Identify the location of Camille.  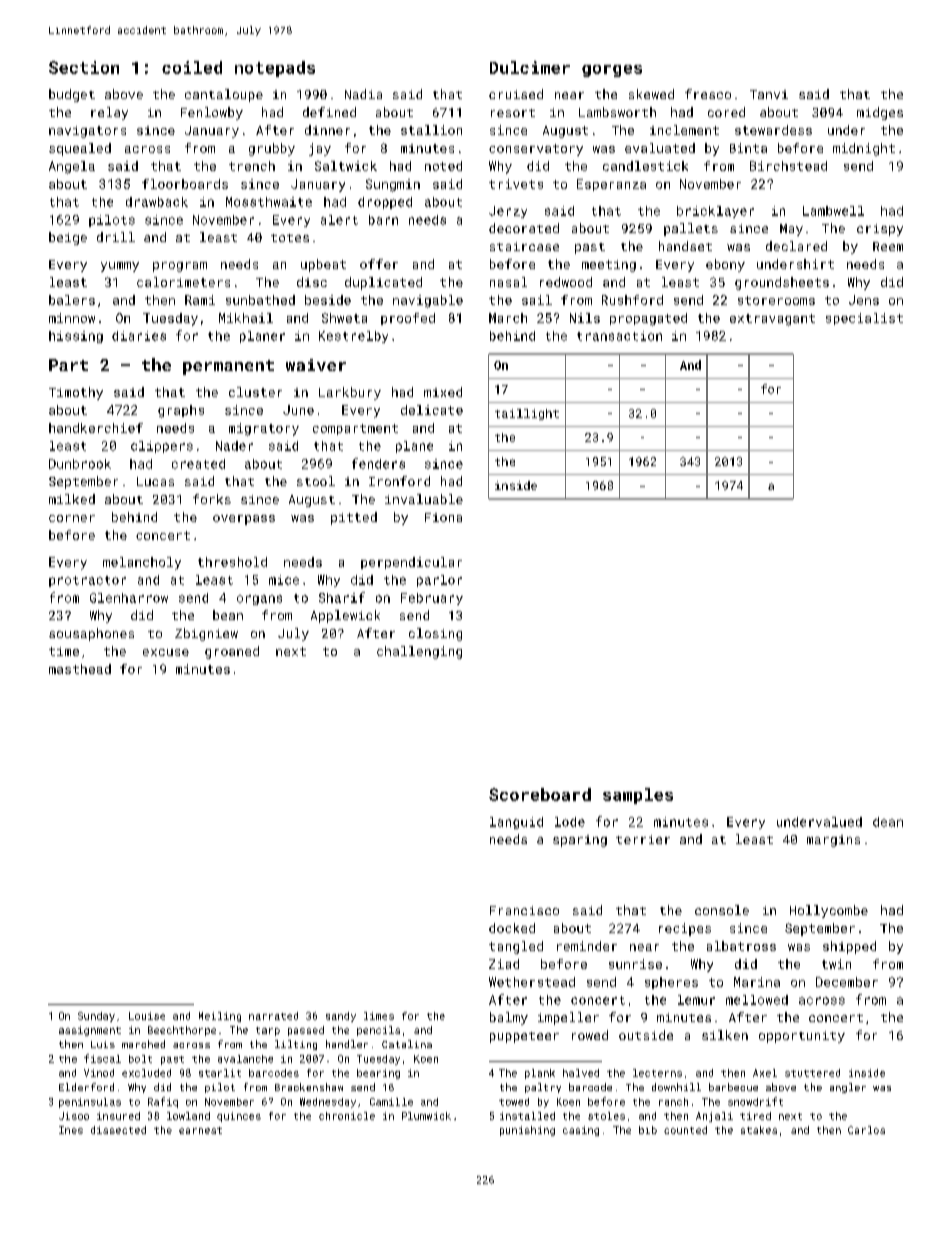
(391, 1102).
